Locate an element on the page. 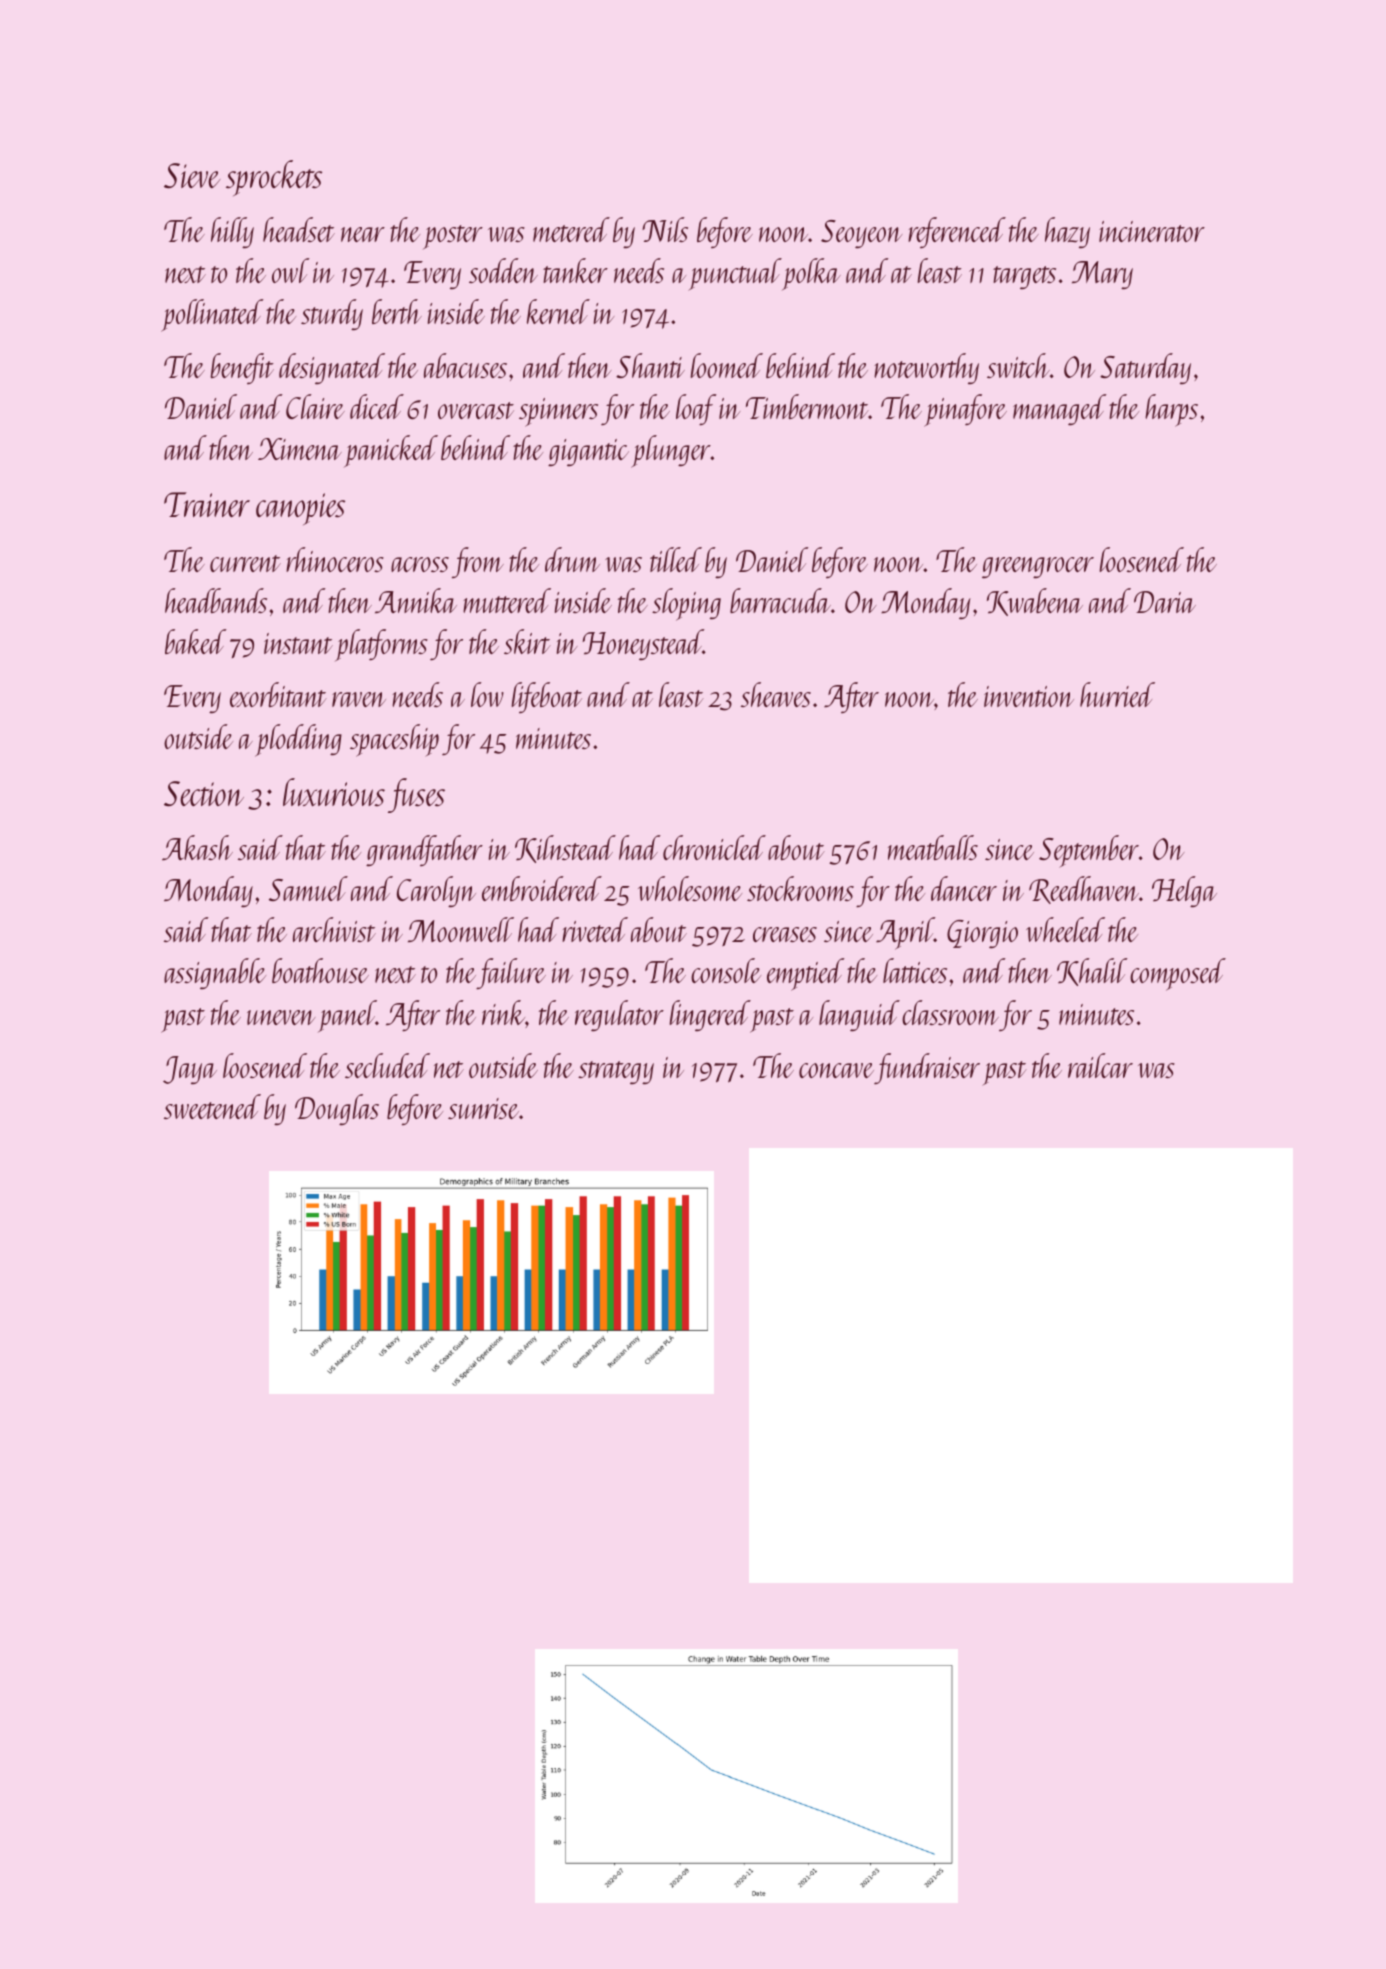 The height and width of the document is (1969, 1386). incinerator is located at coordinates (1152, 231).
